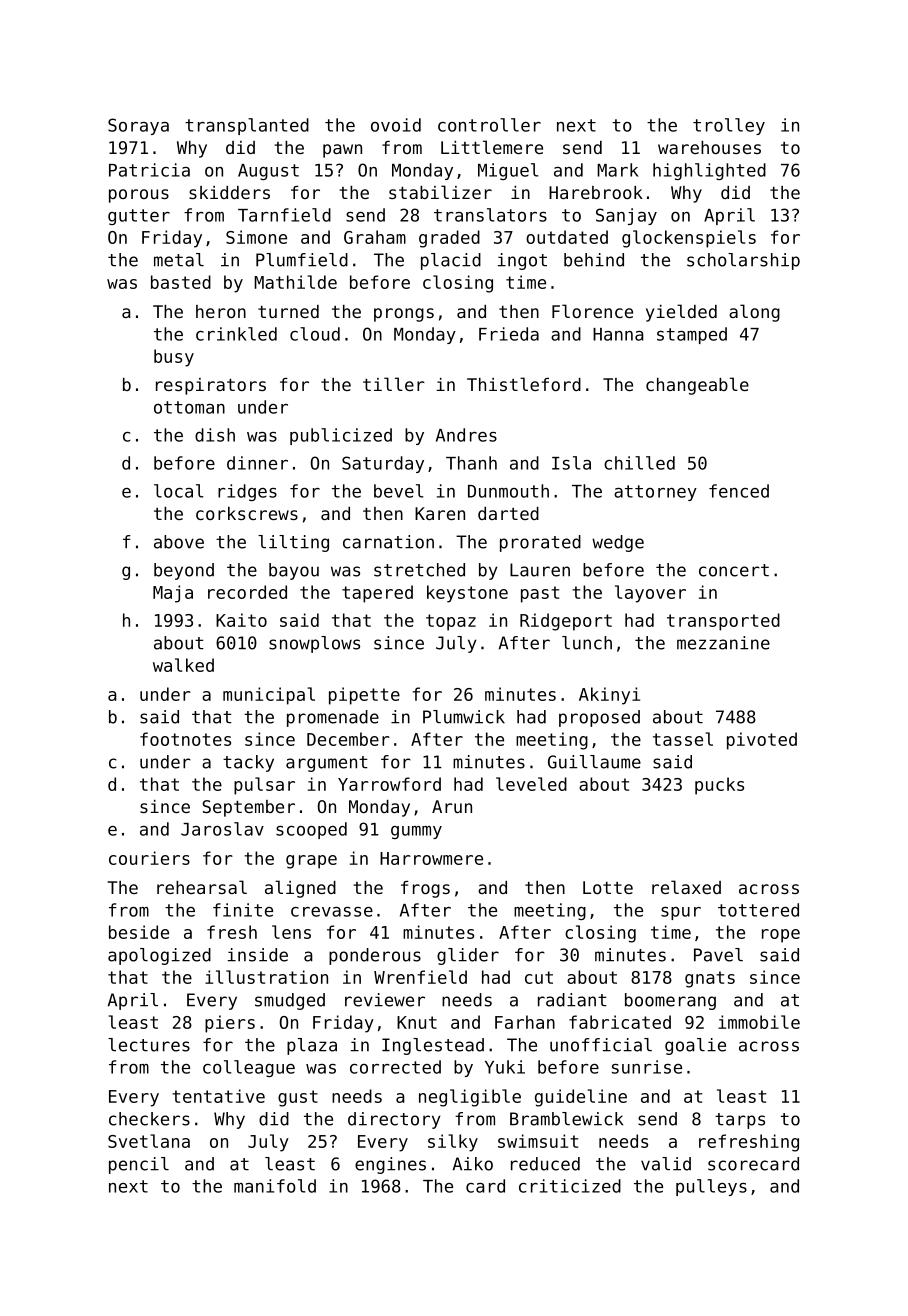 This screenshot has width=908, height=1316. What do you see at coordinates (739, 491) in the screenshot?
I see `fenced` at bounding box center [739, 491].
